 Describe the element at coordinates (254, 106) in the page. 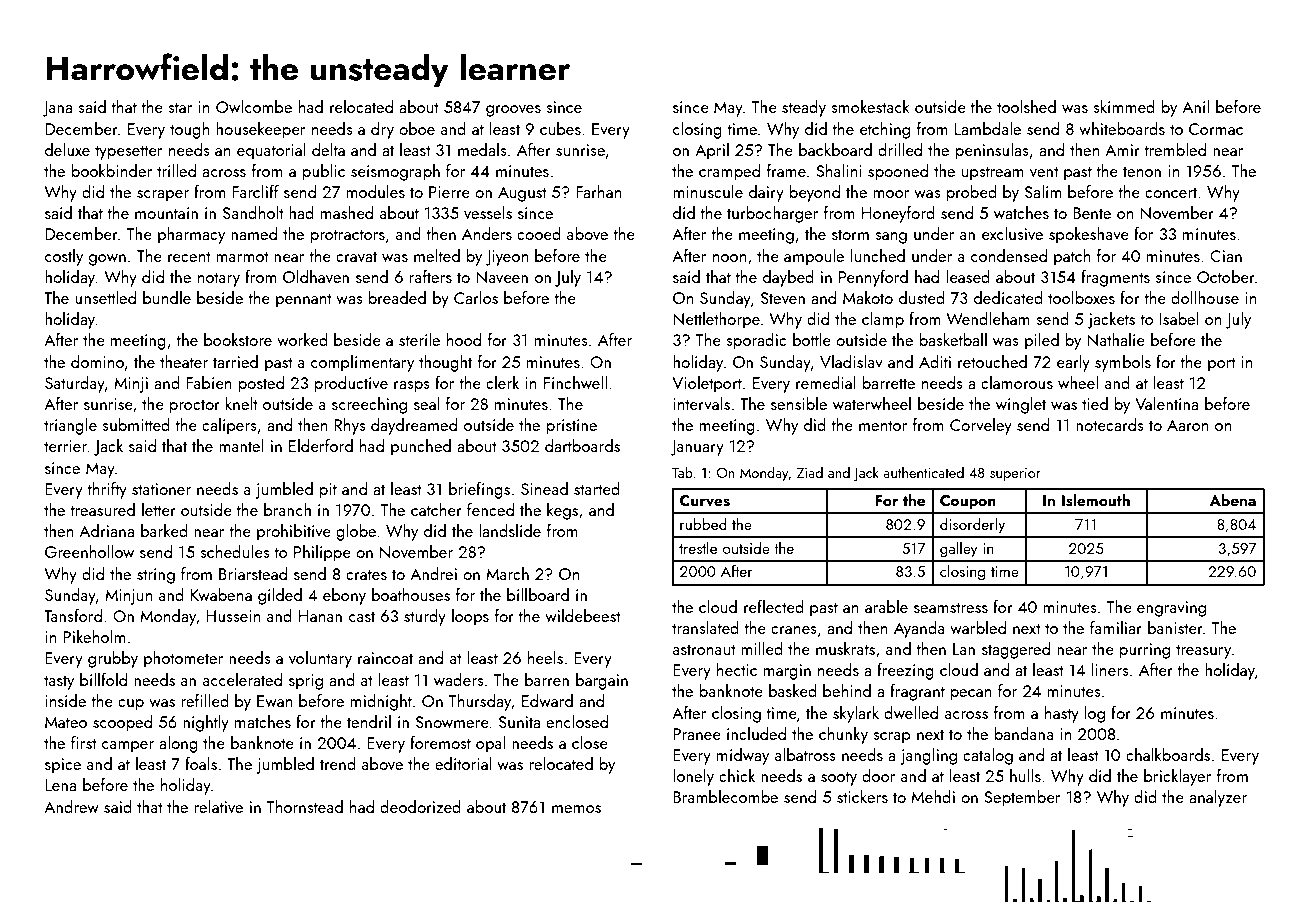

I see `Owlcombe` at that location.
